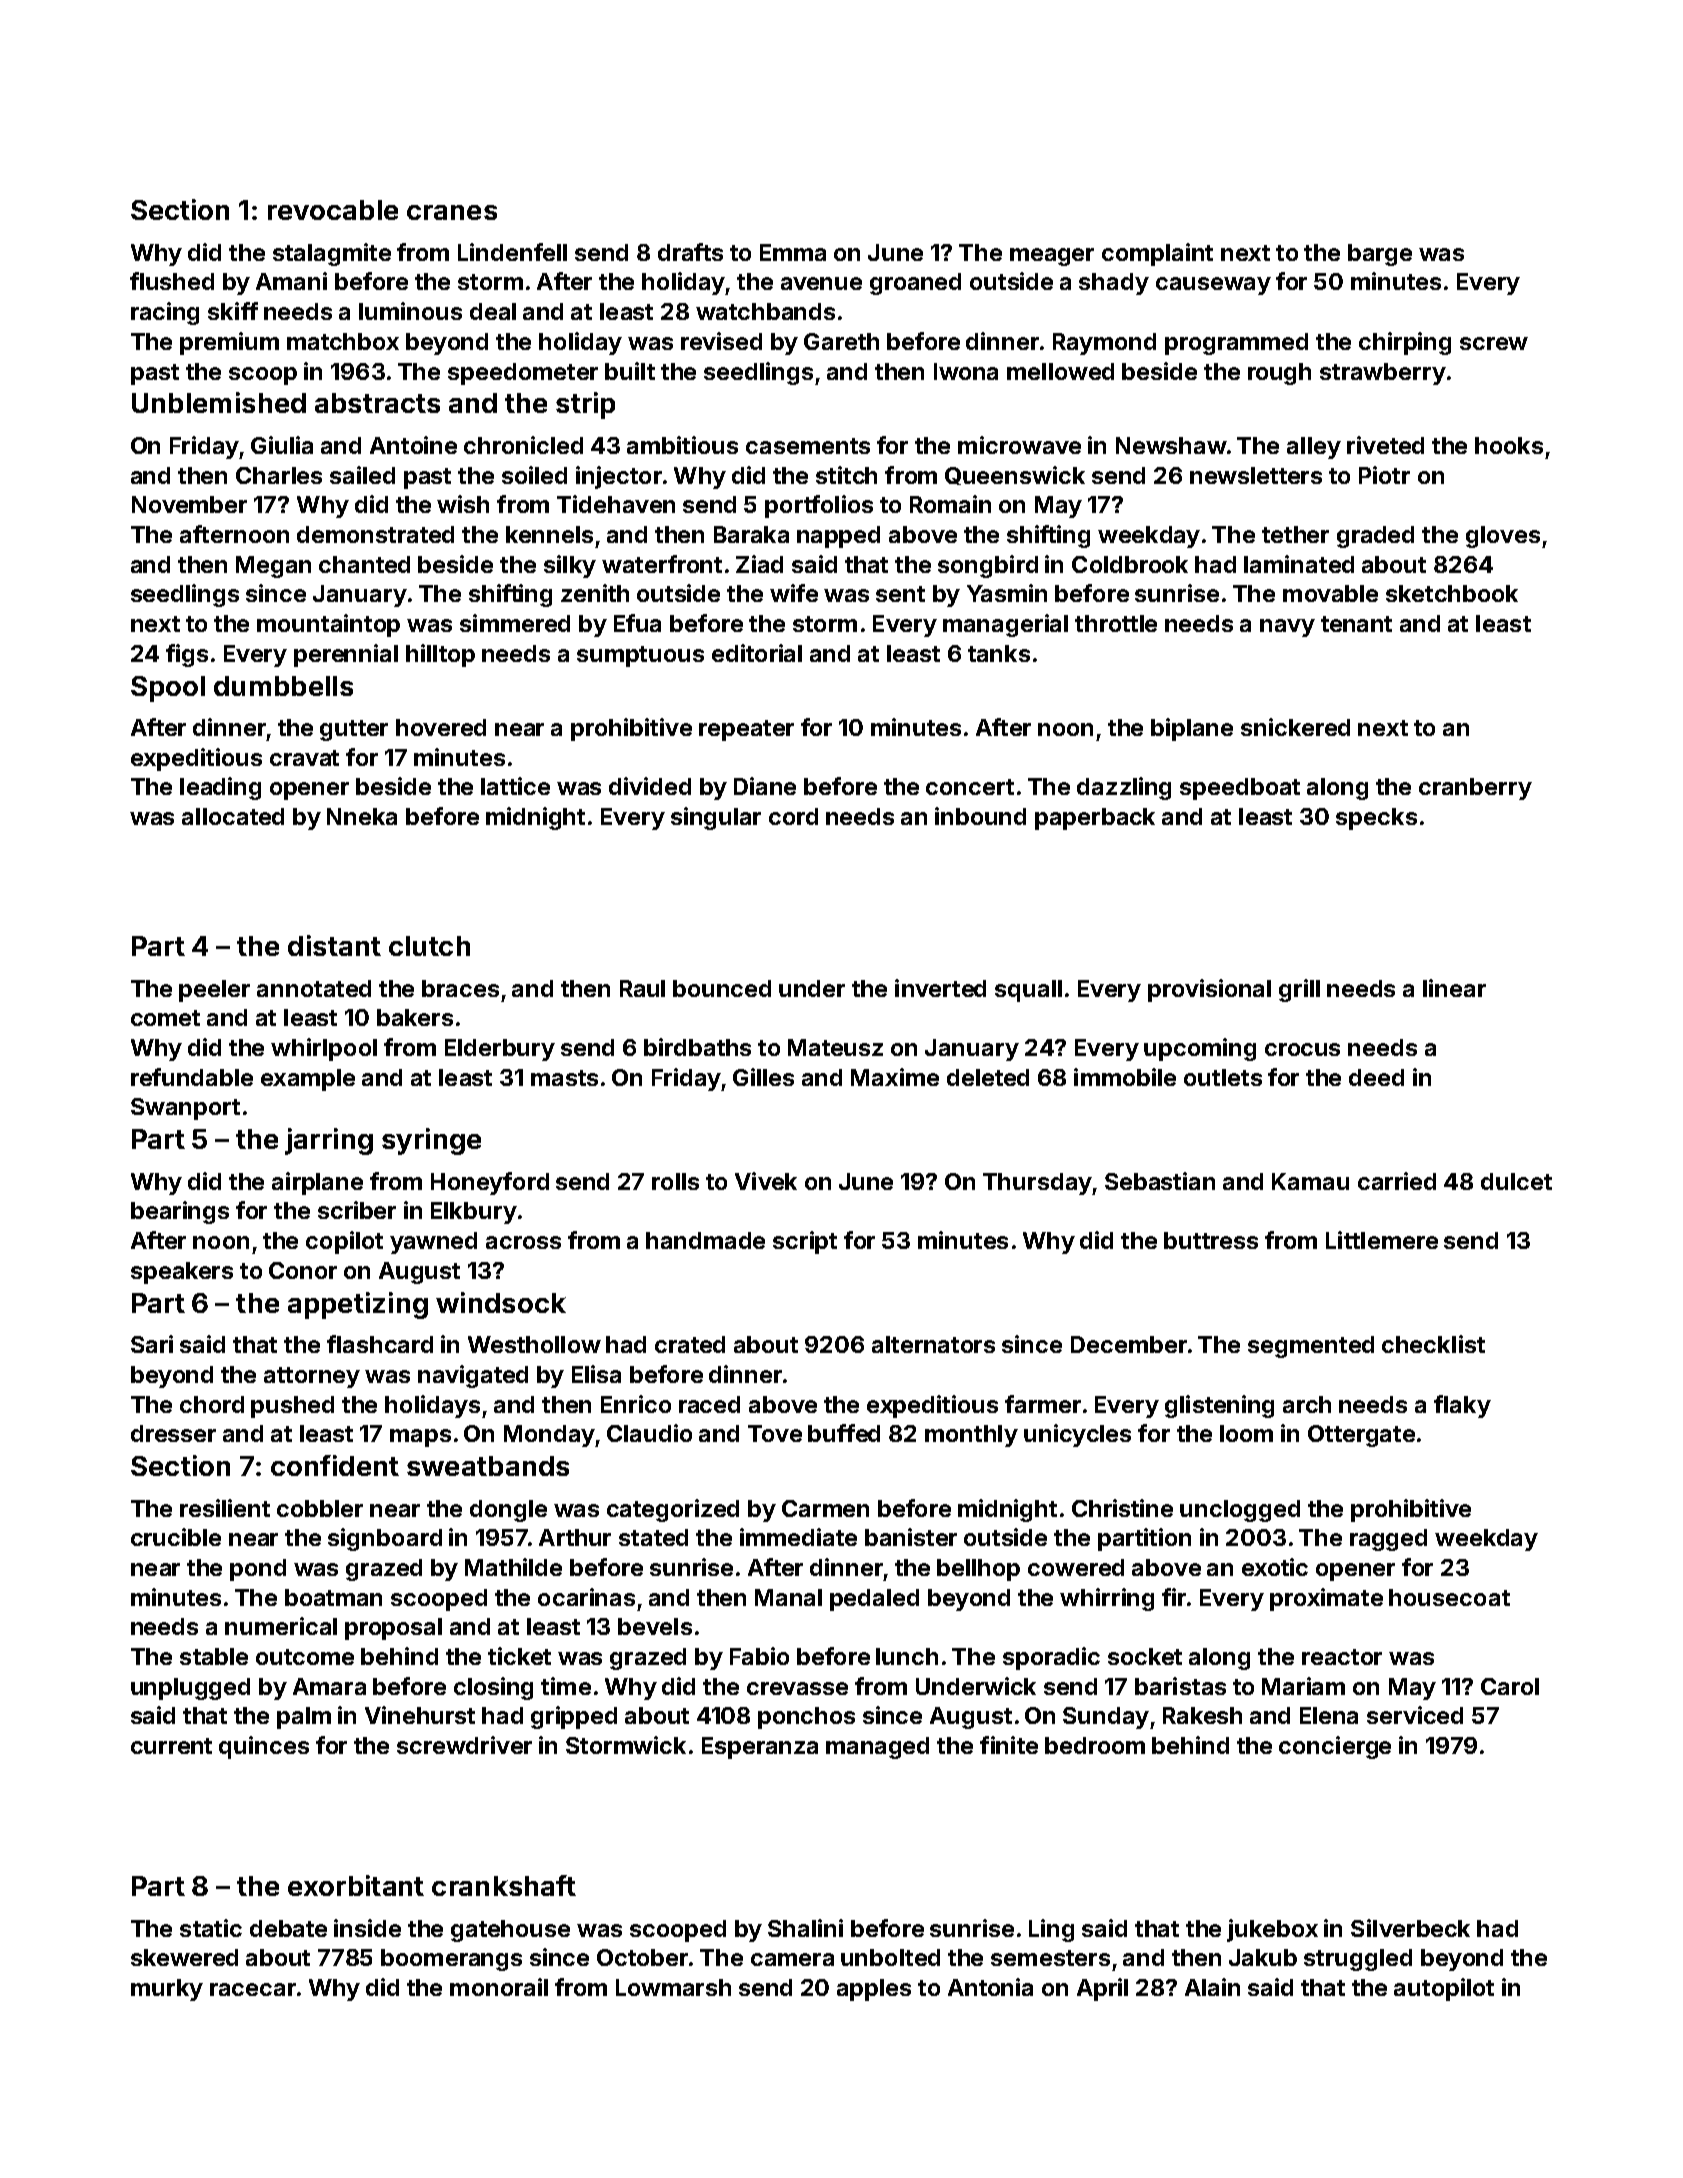 This screenshot has height=2178, width=1683. What do you see at coordinates (1383, 374) in the screenshot?
I see `strawberry` at bounding box center [1383, 374].
